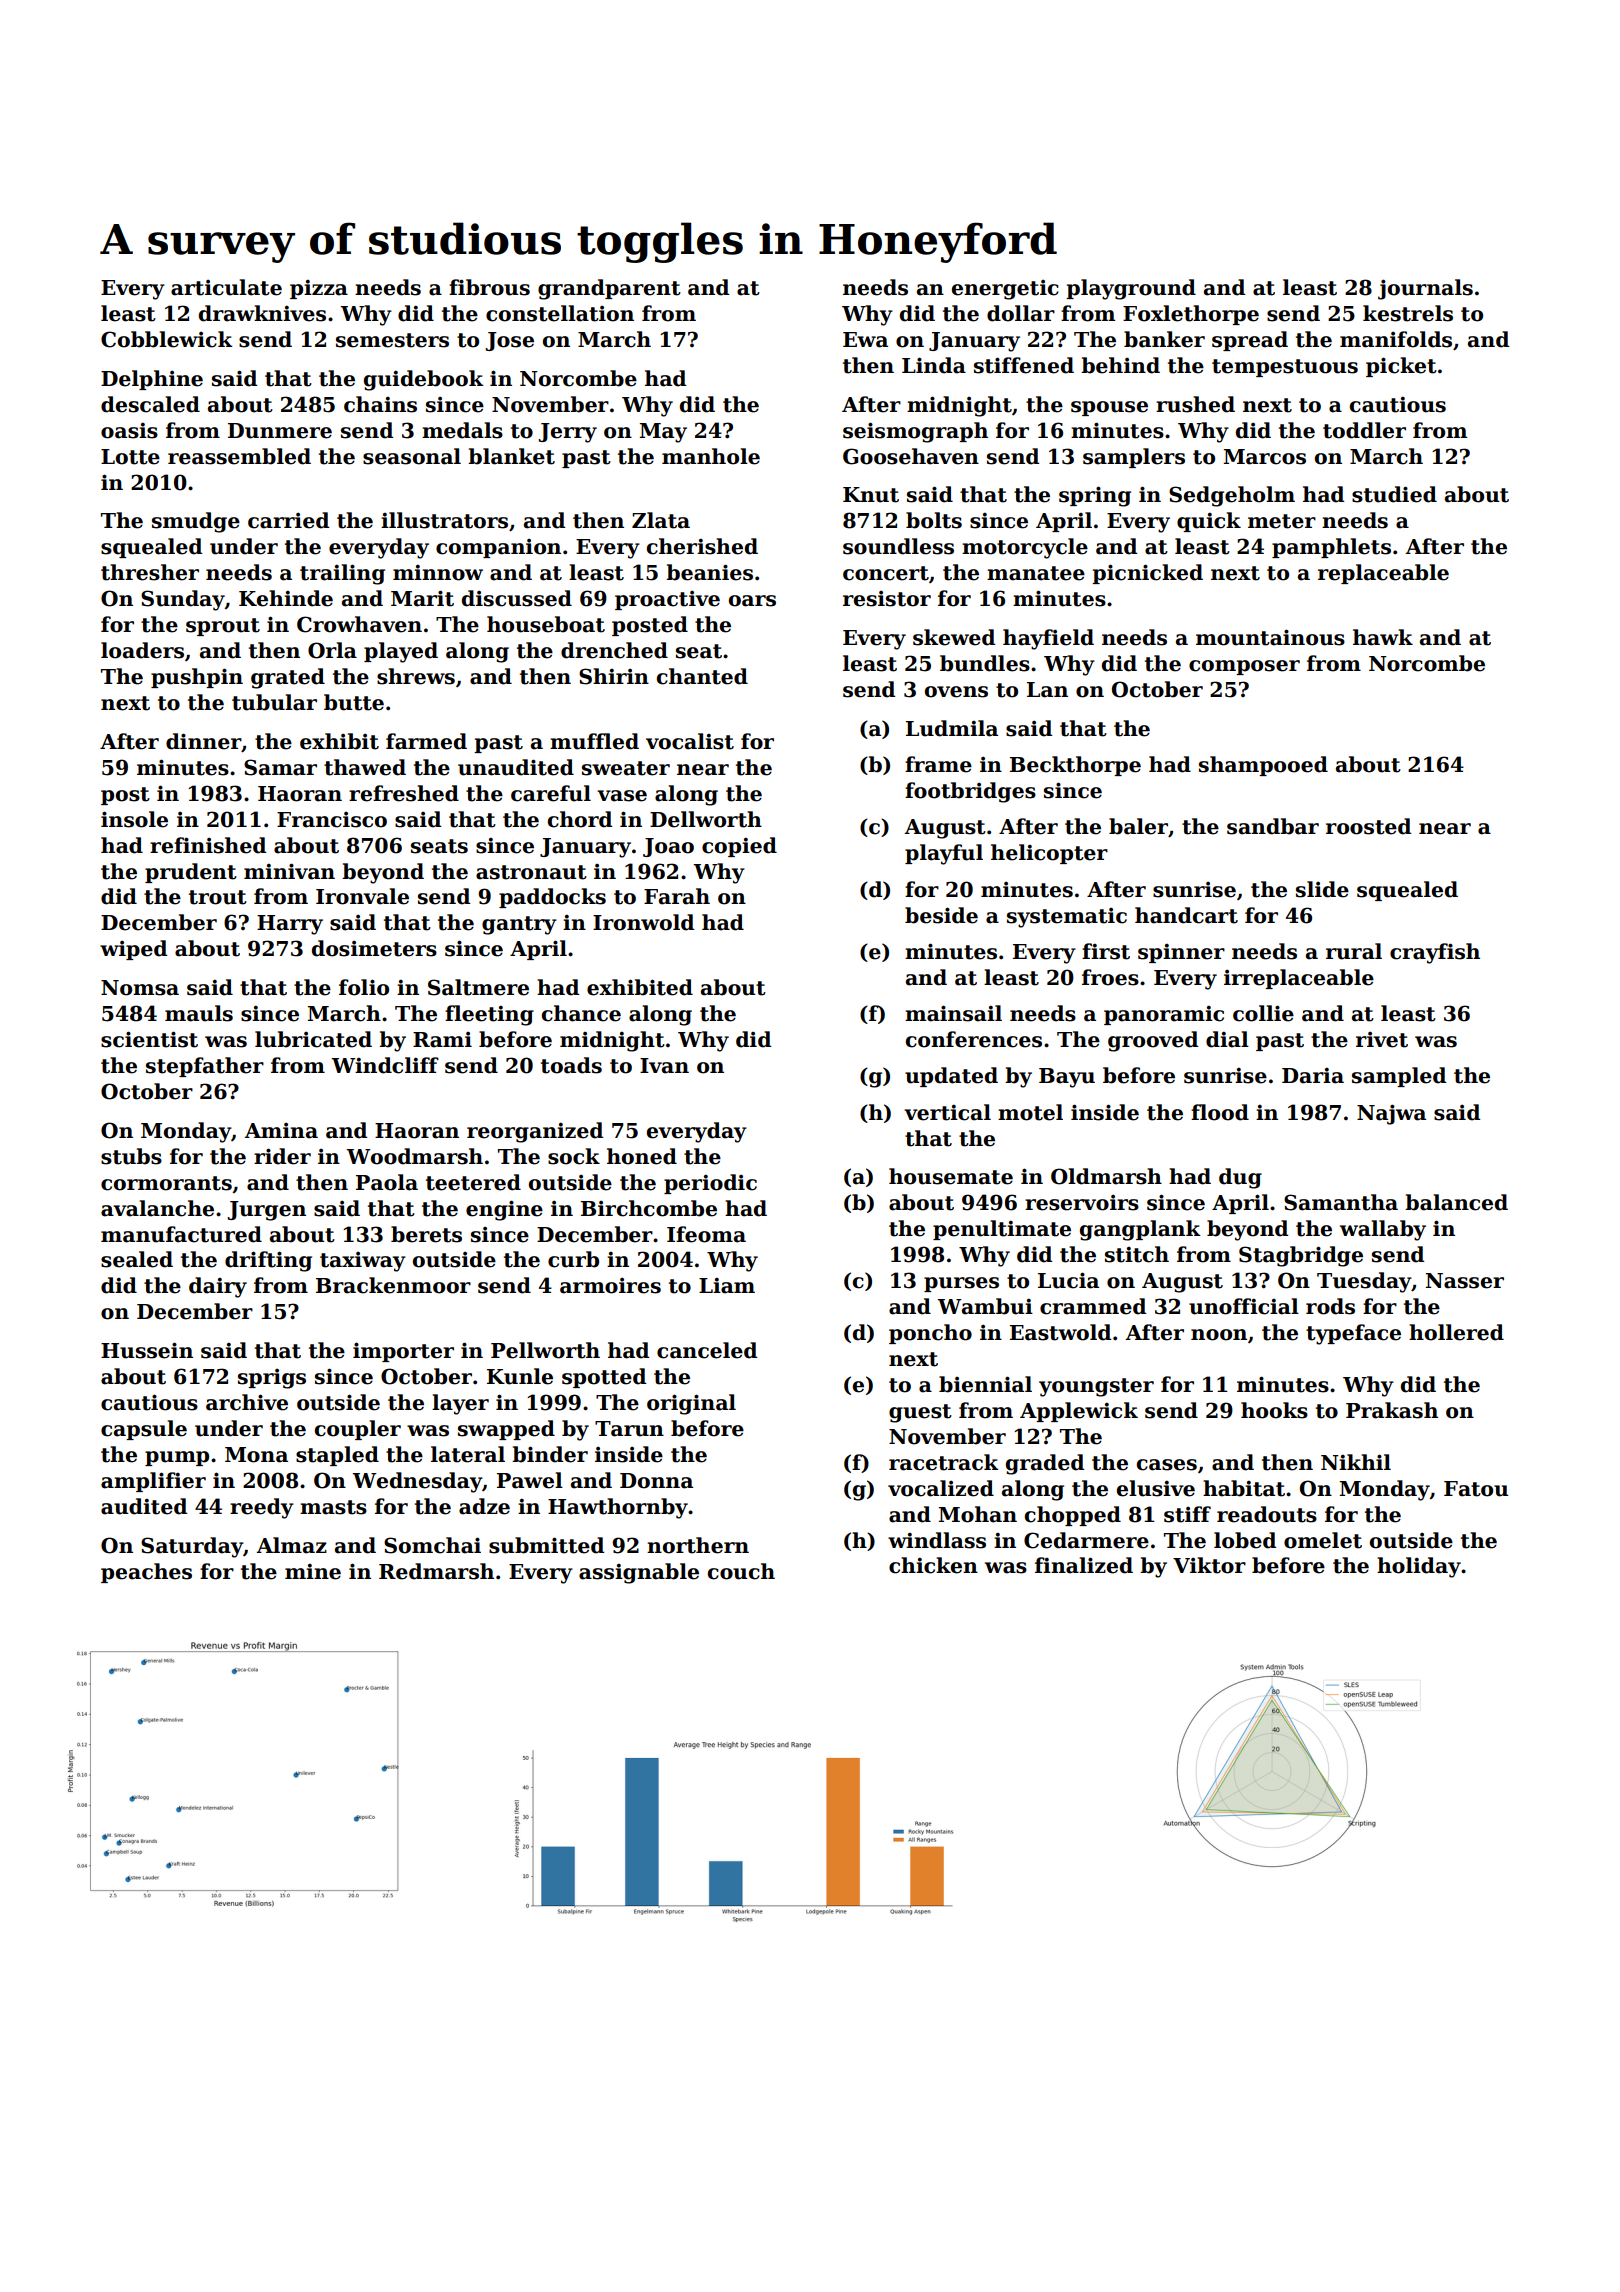  Describe the element at coordinates (691, 1404) in the page. I see `original` at that location.
